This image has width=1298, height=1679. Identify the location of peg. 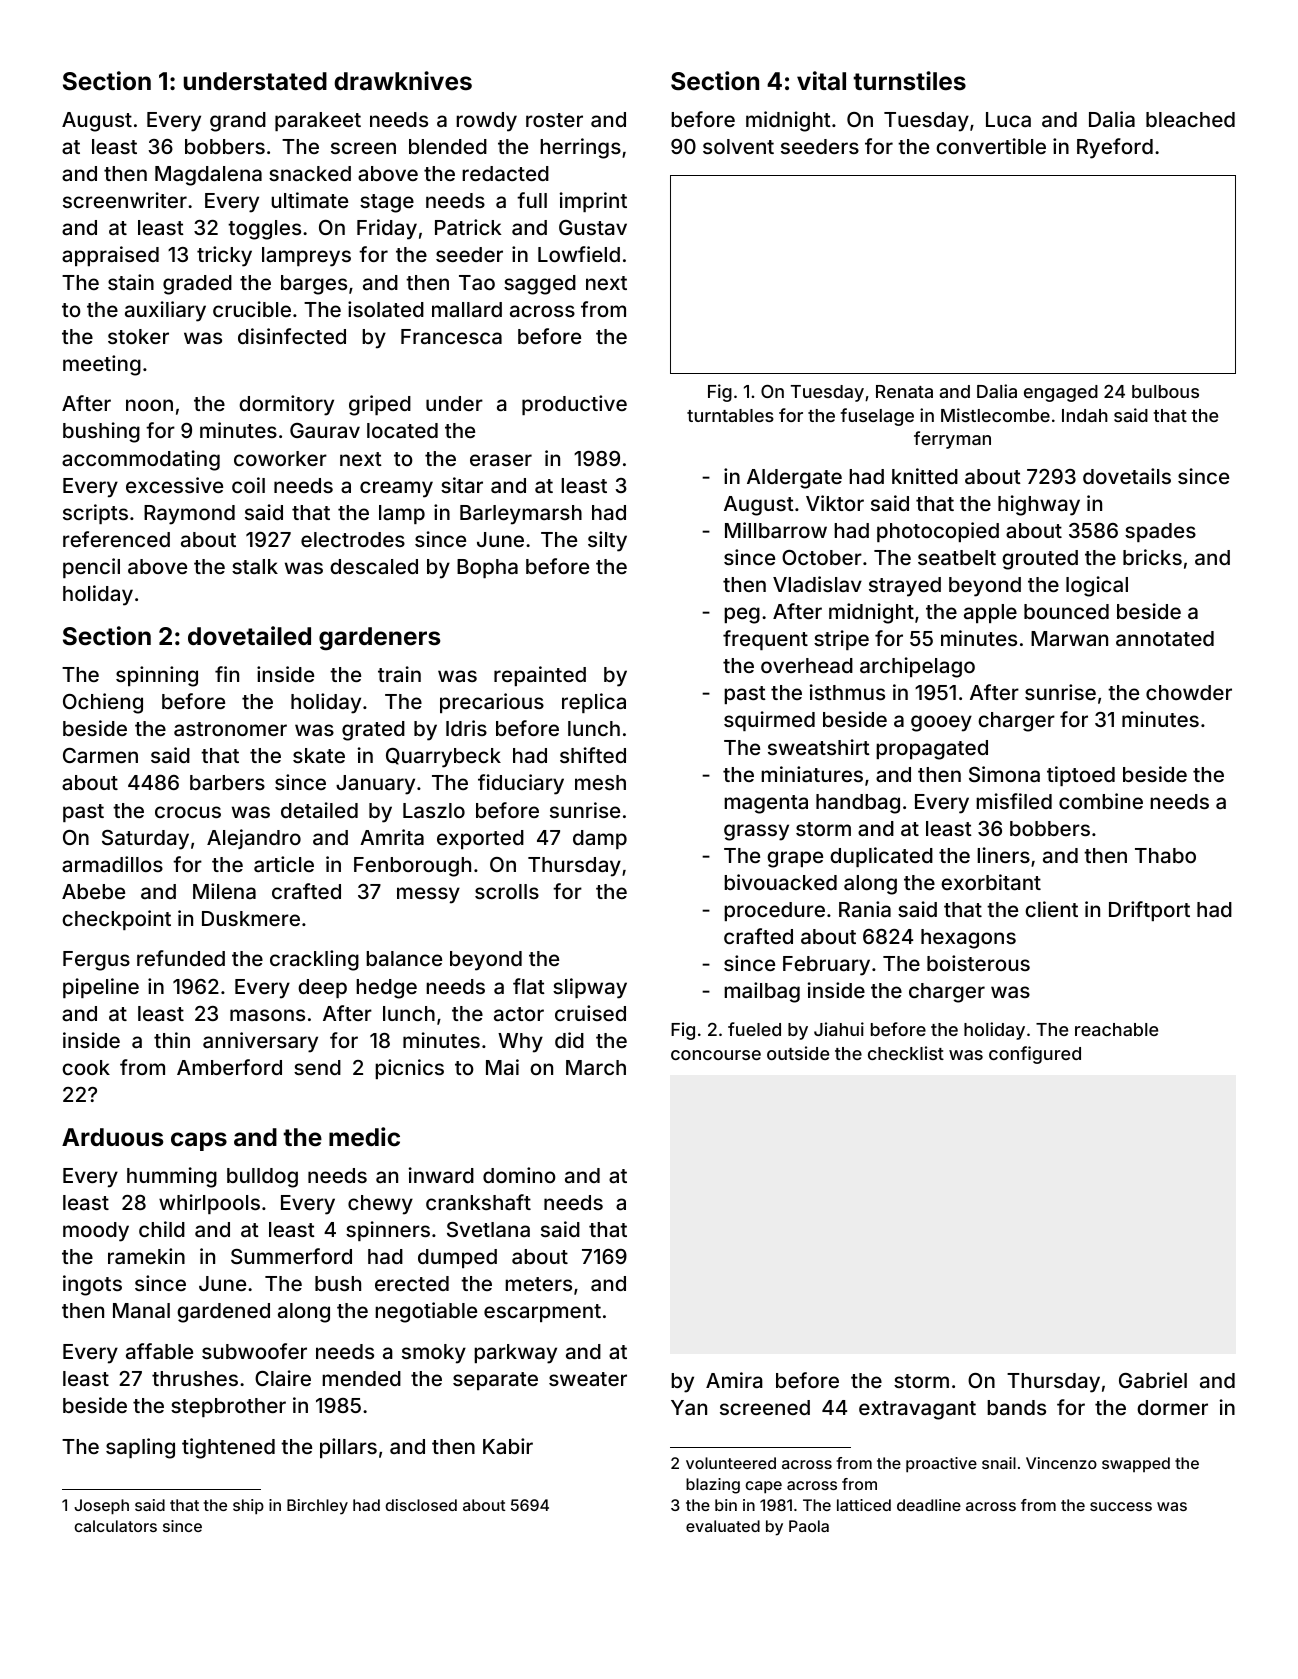
(742, 615).
